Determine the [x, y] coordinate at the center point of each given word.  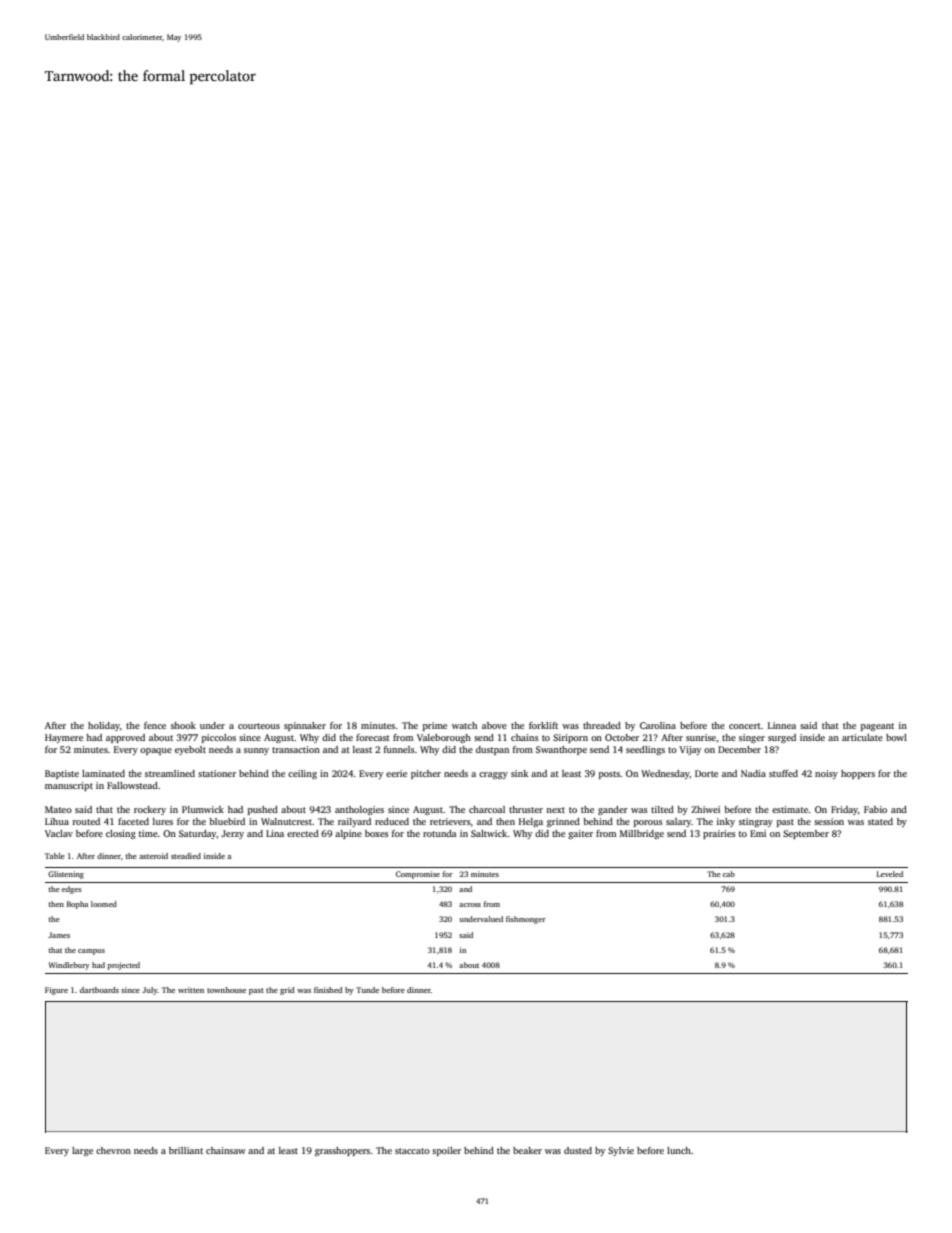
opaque [156, 751]
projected [124, 966]
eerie [396, 773]
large [82, 1151]
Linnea [782, 725]
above [494, 725]
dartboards [99, 990]
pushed [263, 810]
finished [328, 990]
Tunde [367, 990]
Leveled [890, 874]
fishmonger [526, 920]
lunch [679, 1150]
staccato [412, 1151]
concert [745, 726]
